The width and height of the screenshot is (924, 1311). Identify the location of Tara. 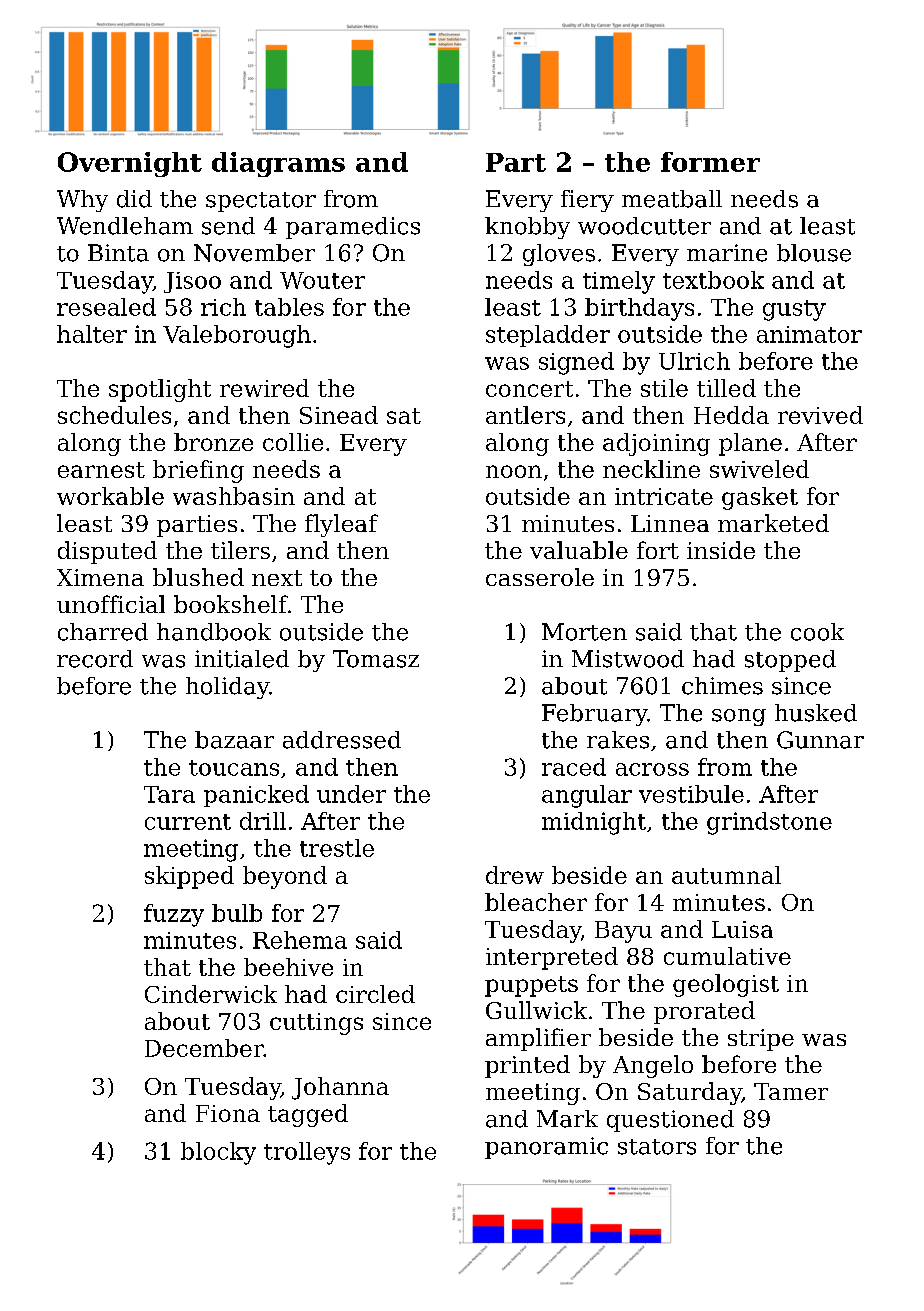
(169, 794).
